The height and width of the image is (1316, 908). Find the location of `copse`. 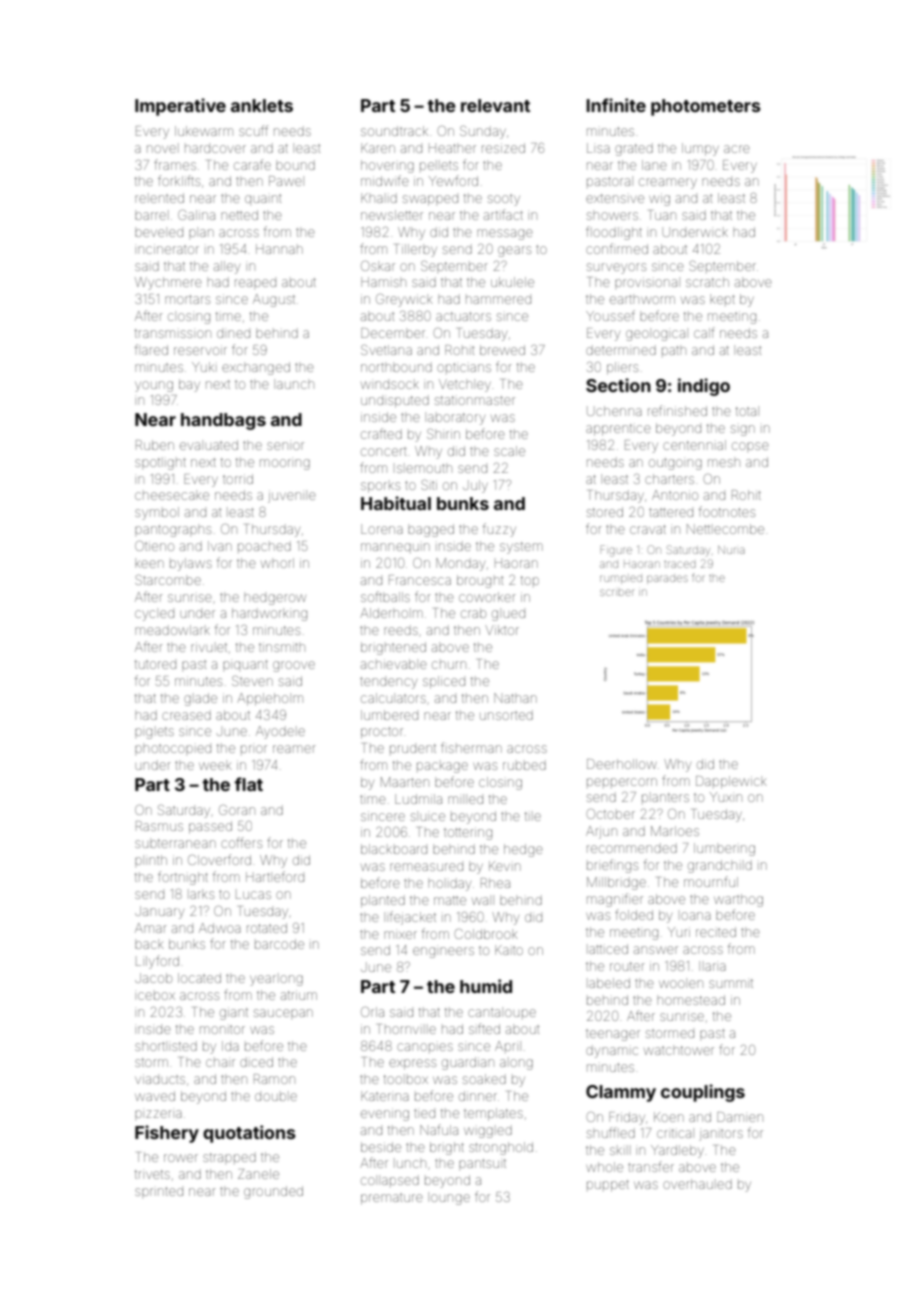

copse is located at coordinates (750, 446).
